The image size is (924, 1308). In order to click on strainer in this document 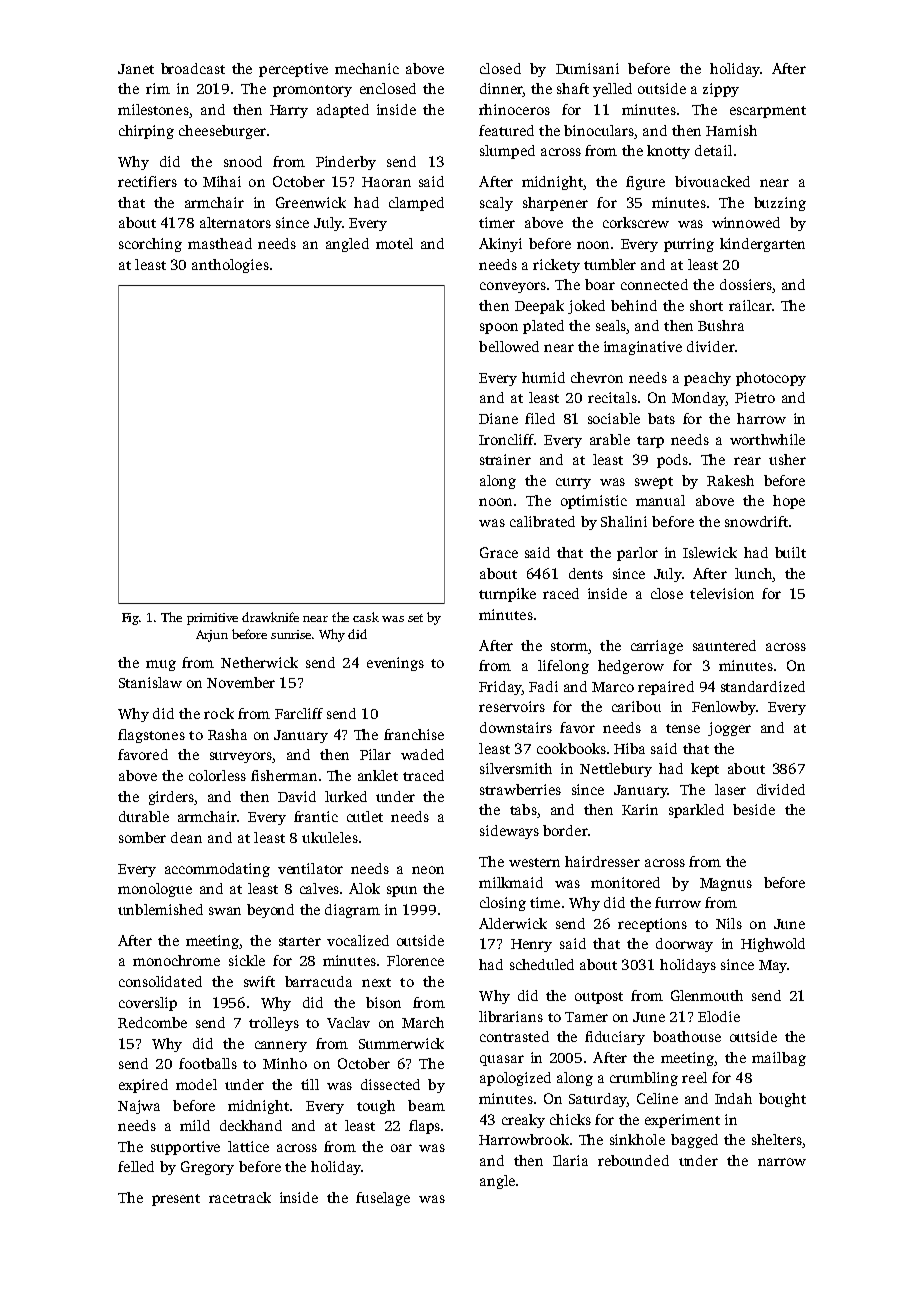, I will do `click(505, 459)`.
